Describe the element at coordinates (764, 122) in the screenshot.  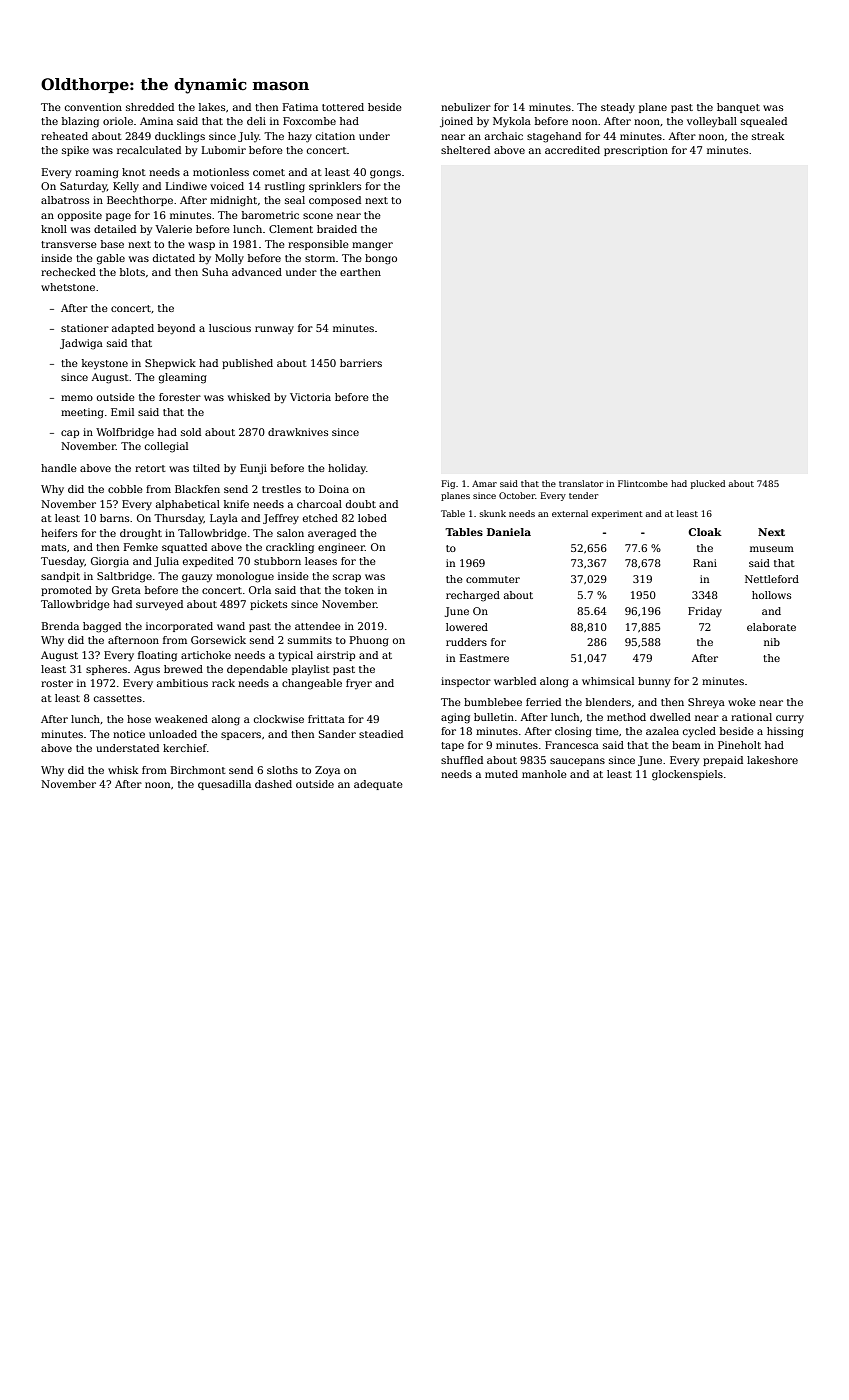
I see `squealed` at that location.
